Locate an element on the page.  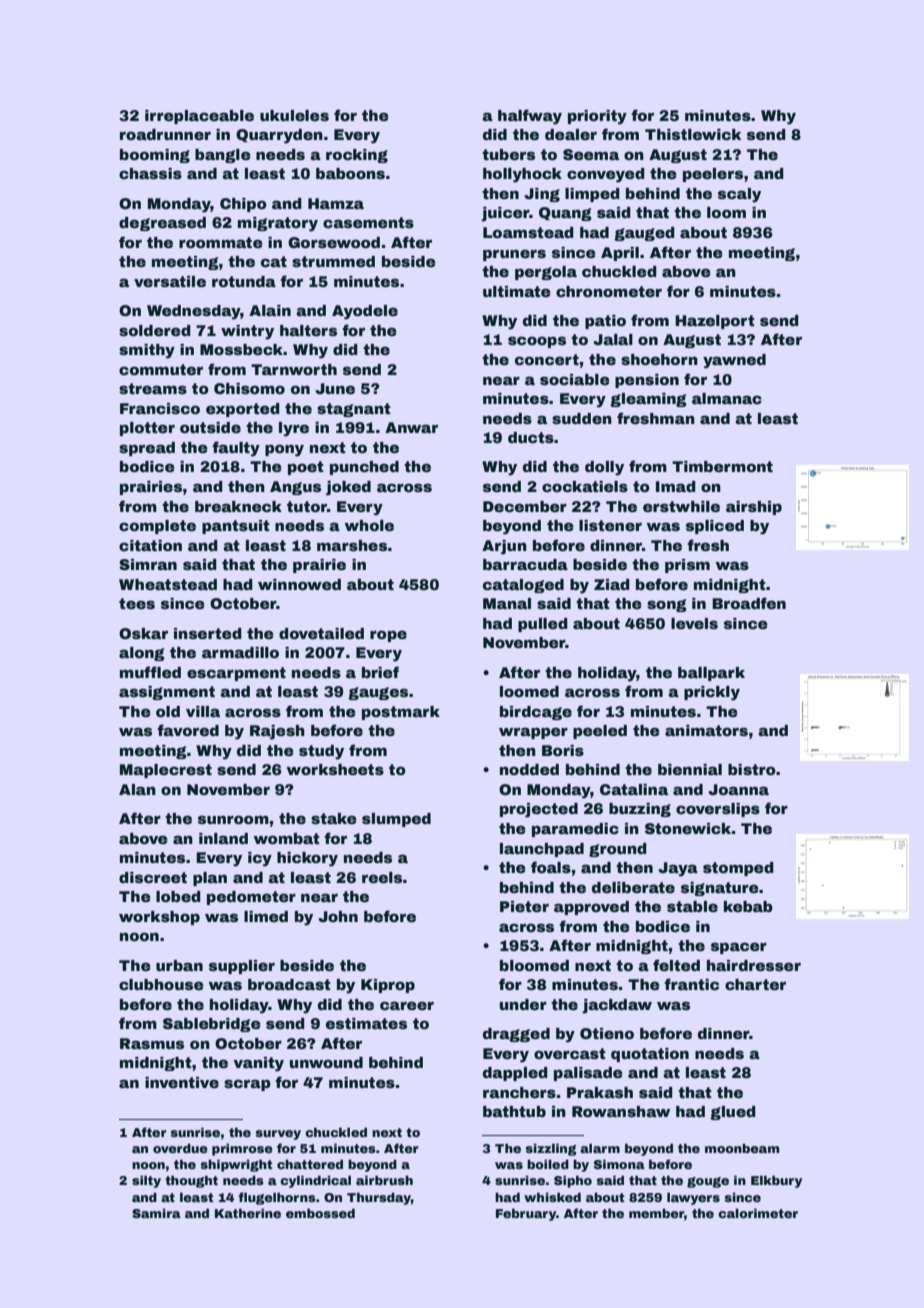
Alan is located at coordinates (137, 789).
